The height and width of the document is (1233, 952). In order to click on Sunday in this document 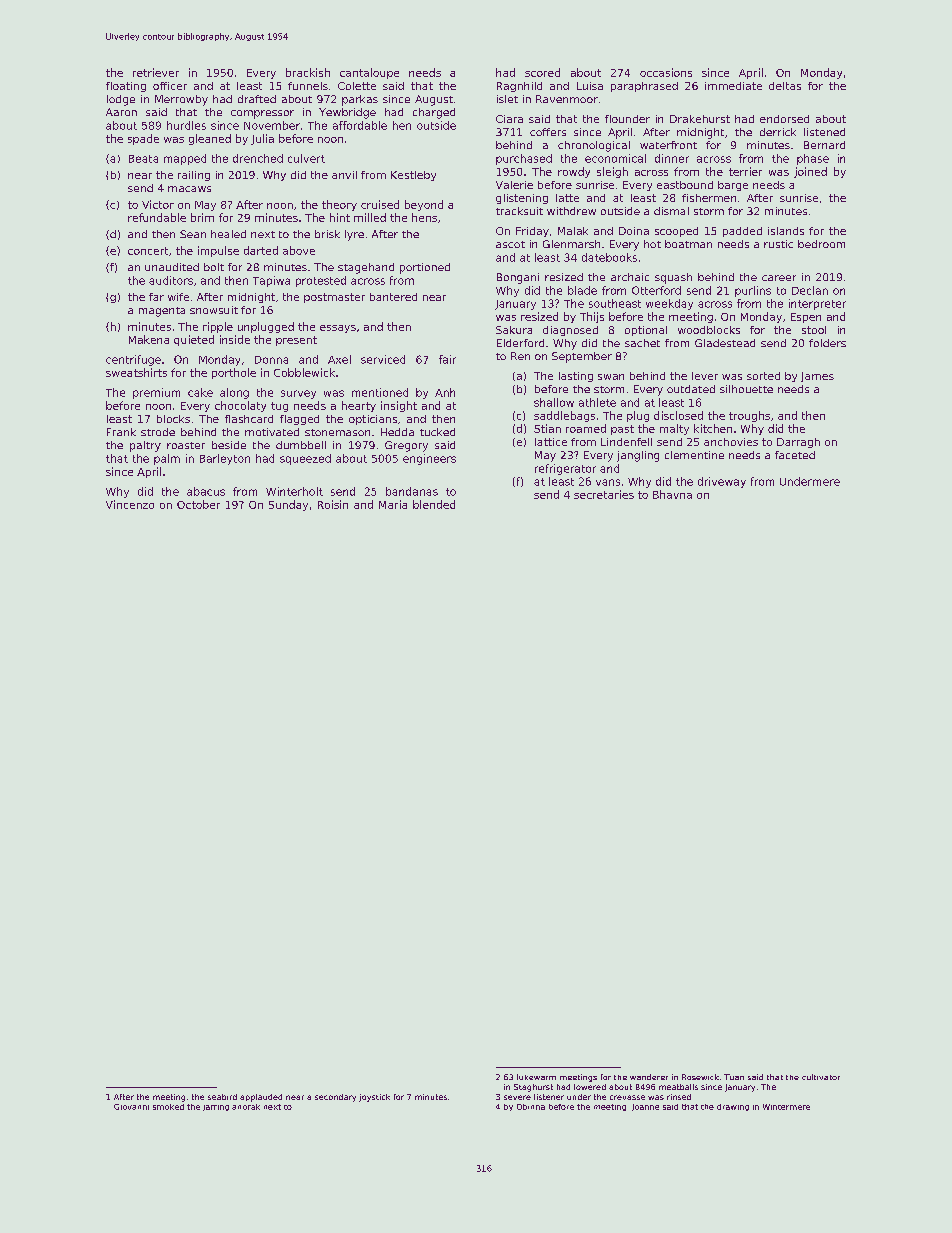, I will do `click(288, 505)`.
